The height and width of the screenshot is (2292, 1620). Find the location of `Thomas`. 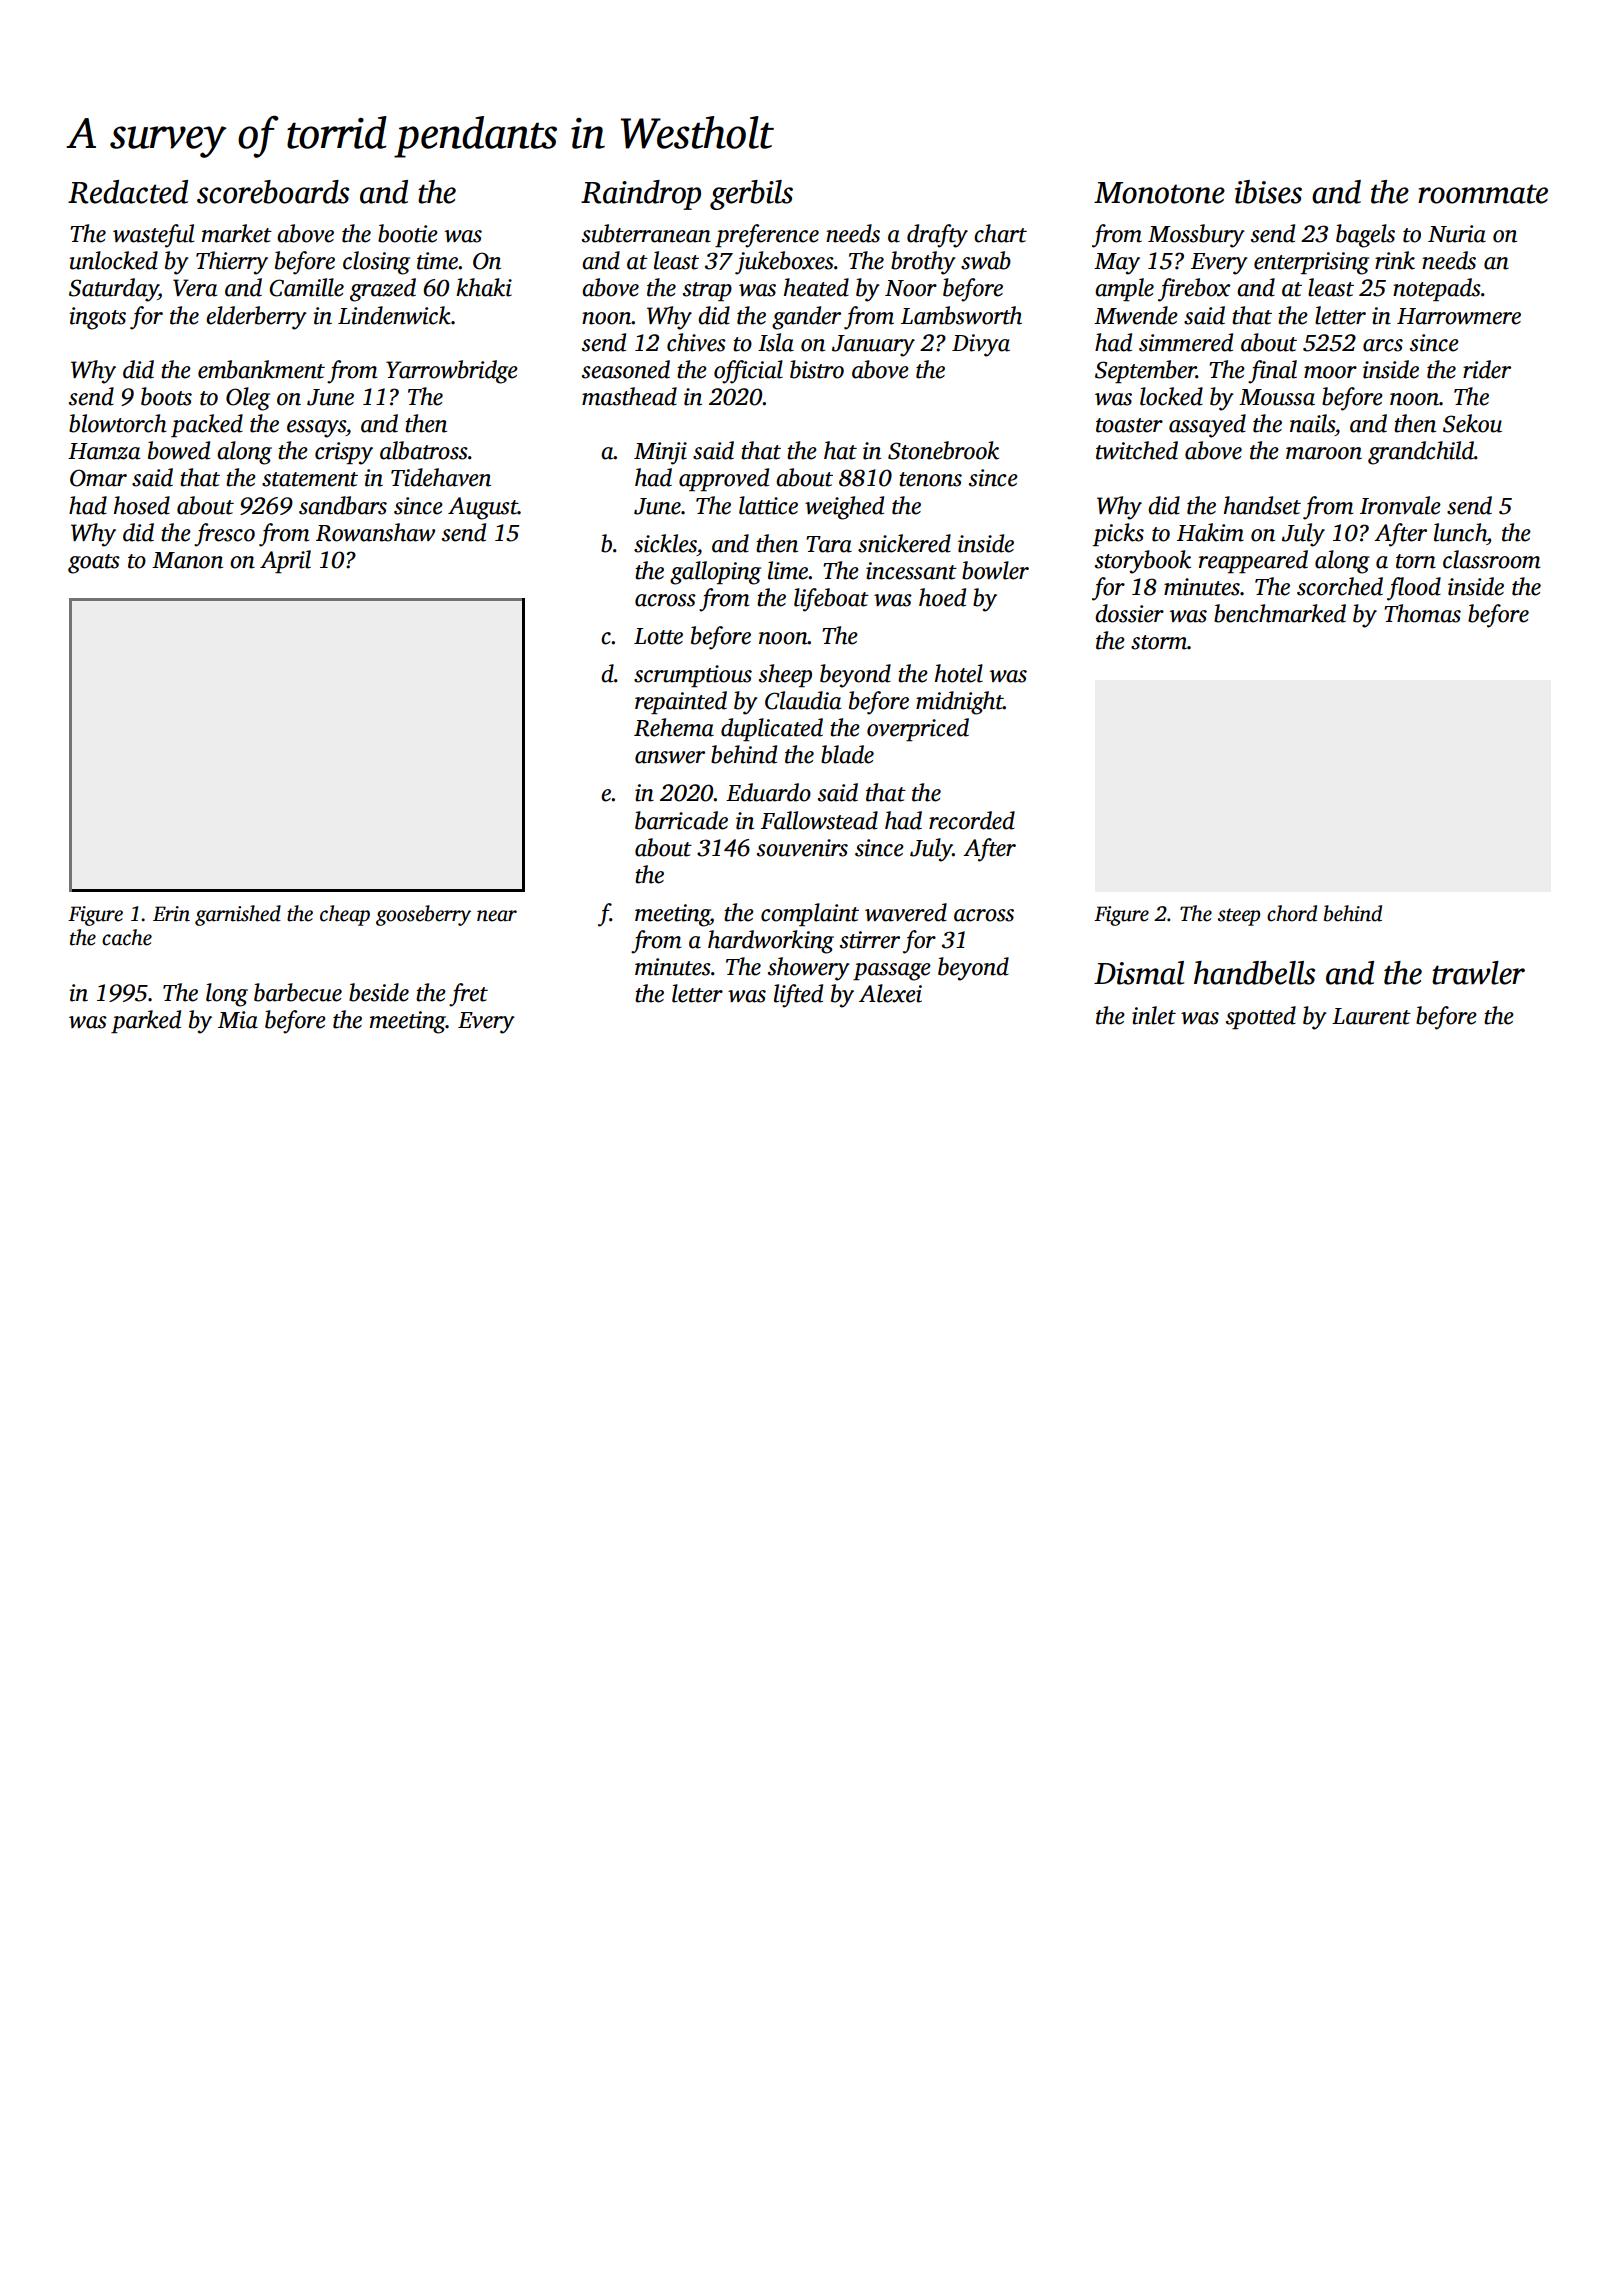

Thomas is located at coordinates (1422, 613).
